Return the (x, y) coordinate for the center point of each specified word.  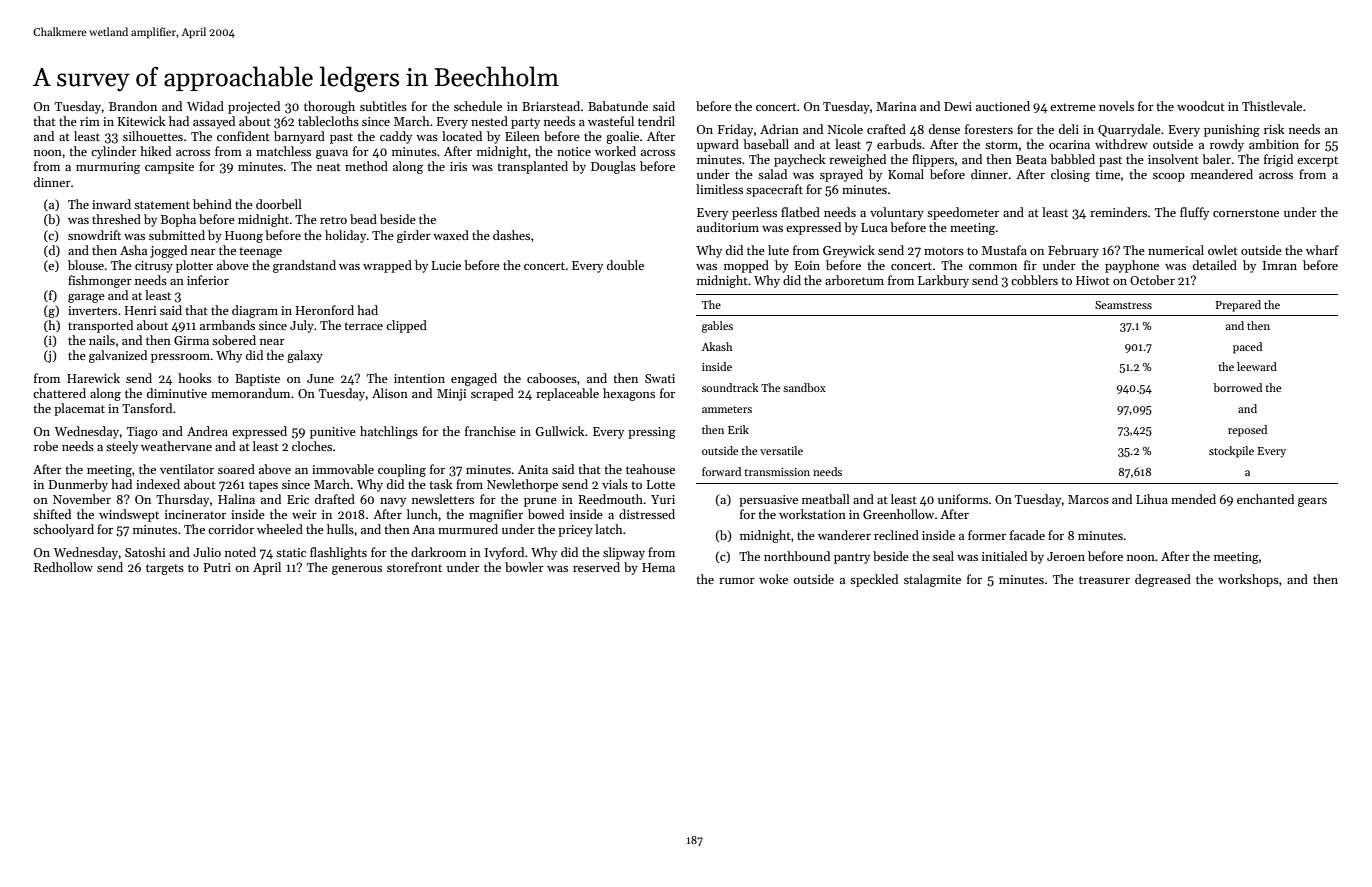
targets (165, 569)
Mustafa (1004, 250)
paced (1247, 348)
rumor (737, 581)
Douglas (613, 167)
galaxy (305, 356)
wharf (1322, 250)
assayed (214, 122)
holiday (345, 236)
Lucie (446, 265)
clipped (406, 326)
